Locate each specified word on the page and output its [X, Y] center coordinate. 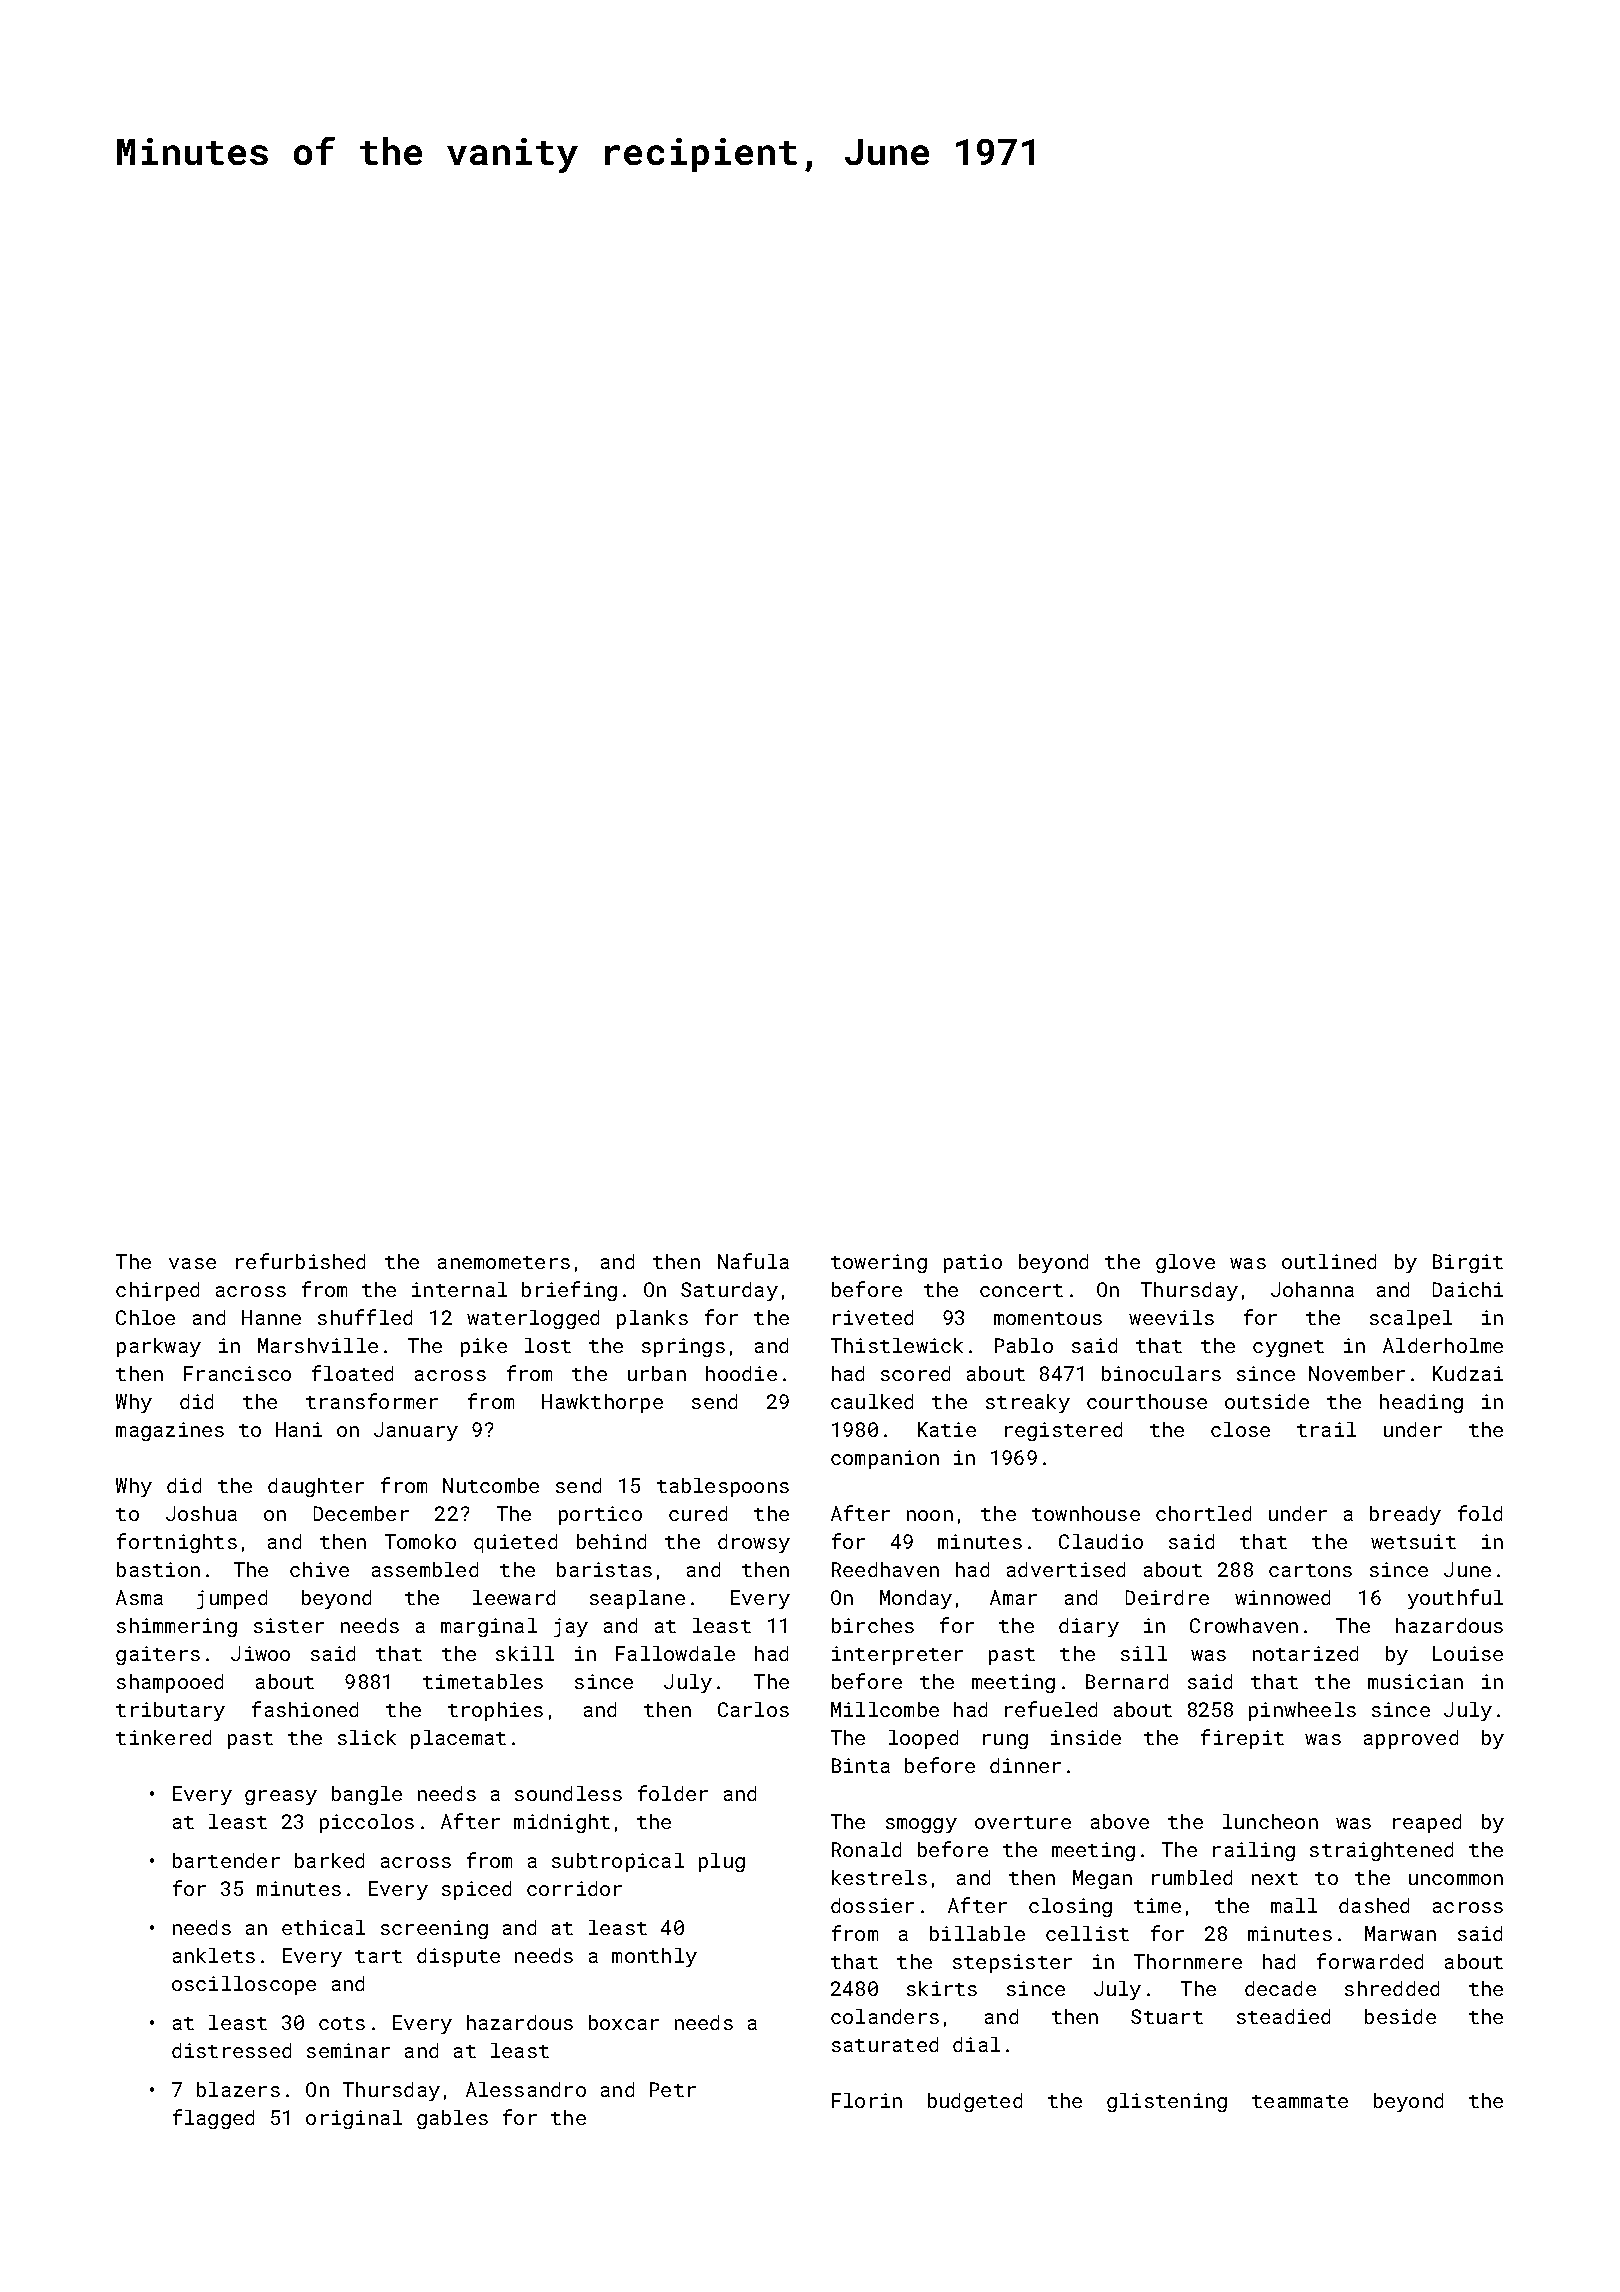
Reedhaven [885, 1569]
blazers [238, 2089]
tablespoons [723, 1487]
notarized [1305, 1653]
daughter [316, 1487]
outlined [1329, 1261]
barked [329, 1860]
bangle [367, 1795]
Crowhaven [1244, 1625]
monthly [654, 1957]
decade [1280, 1988]
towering [879, 1263]
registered [1063, 1431]
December [361, 1513]
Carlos [753, 1709]
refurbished [300, 1261]
